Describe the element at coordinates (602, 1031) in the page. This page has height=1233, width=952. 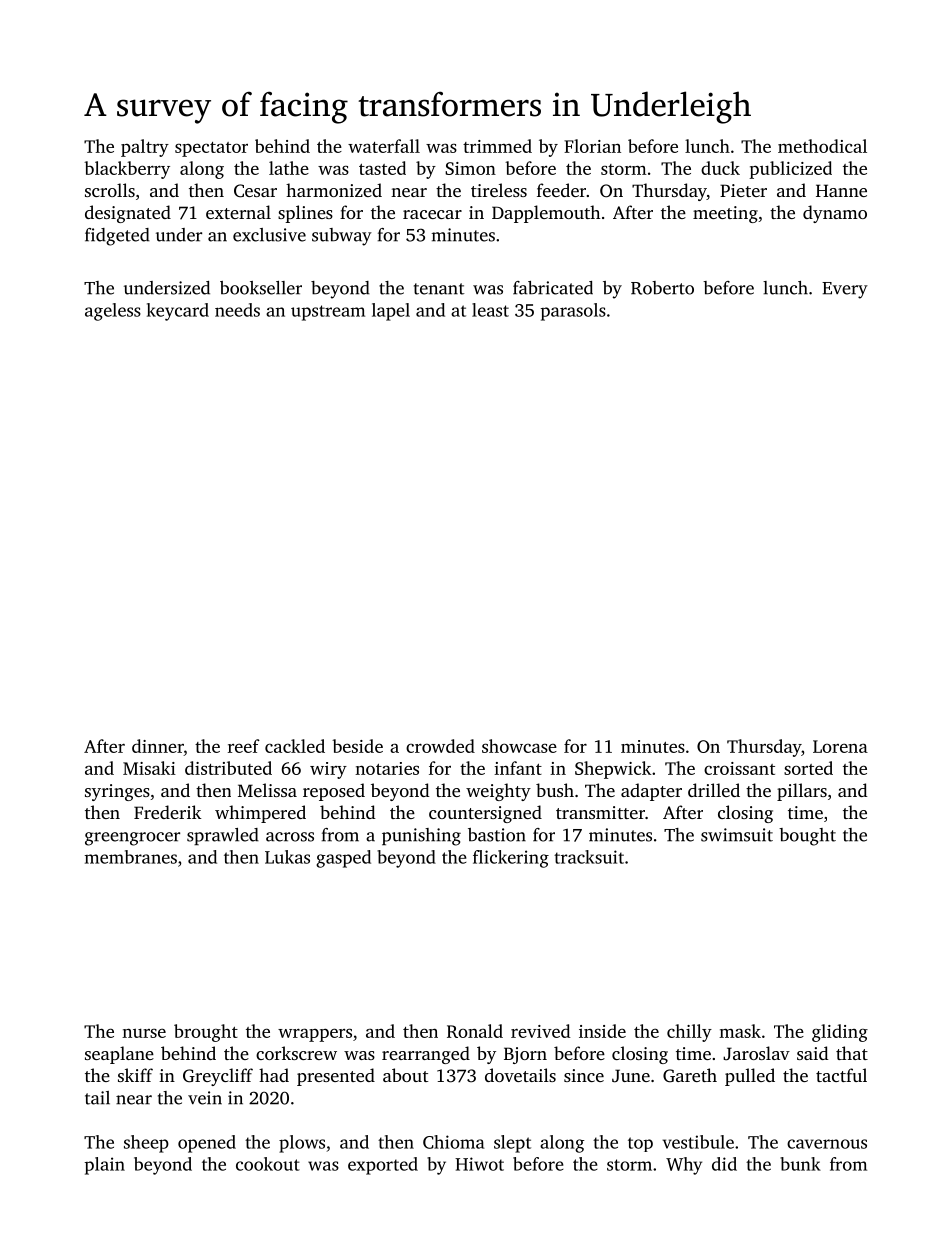
I see `inside` at that location.
